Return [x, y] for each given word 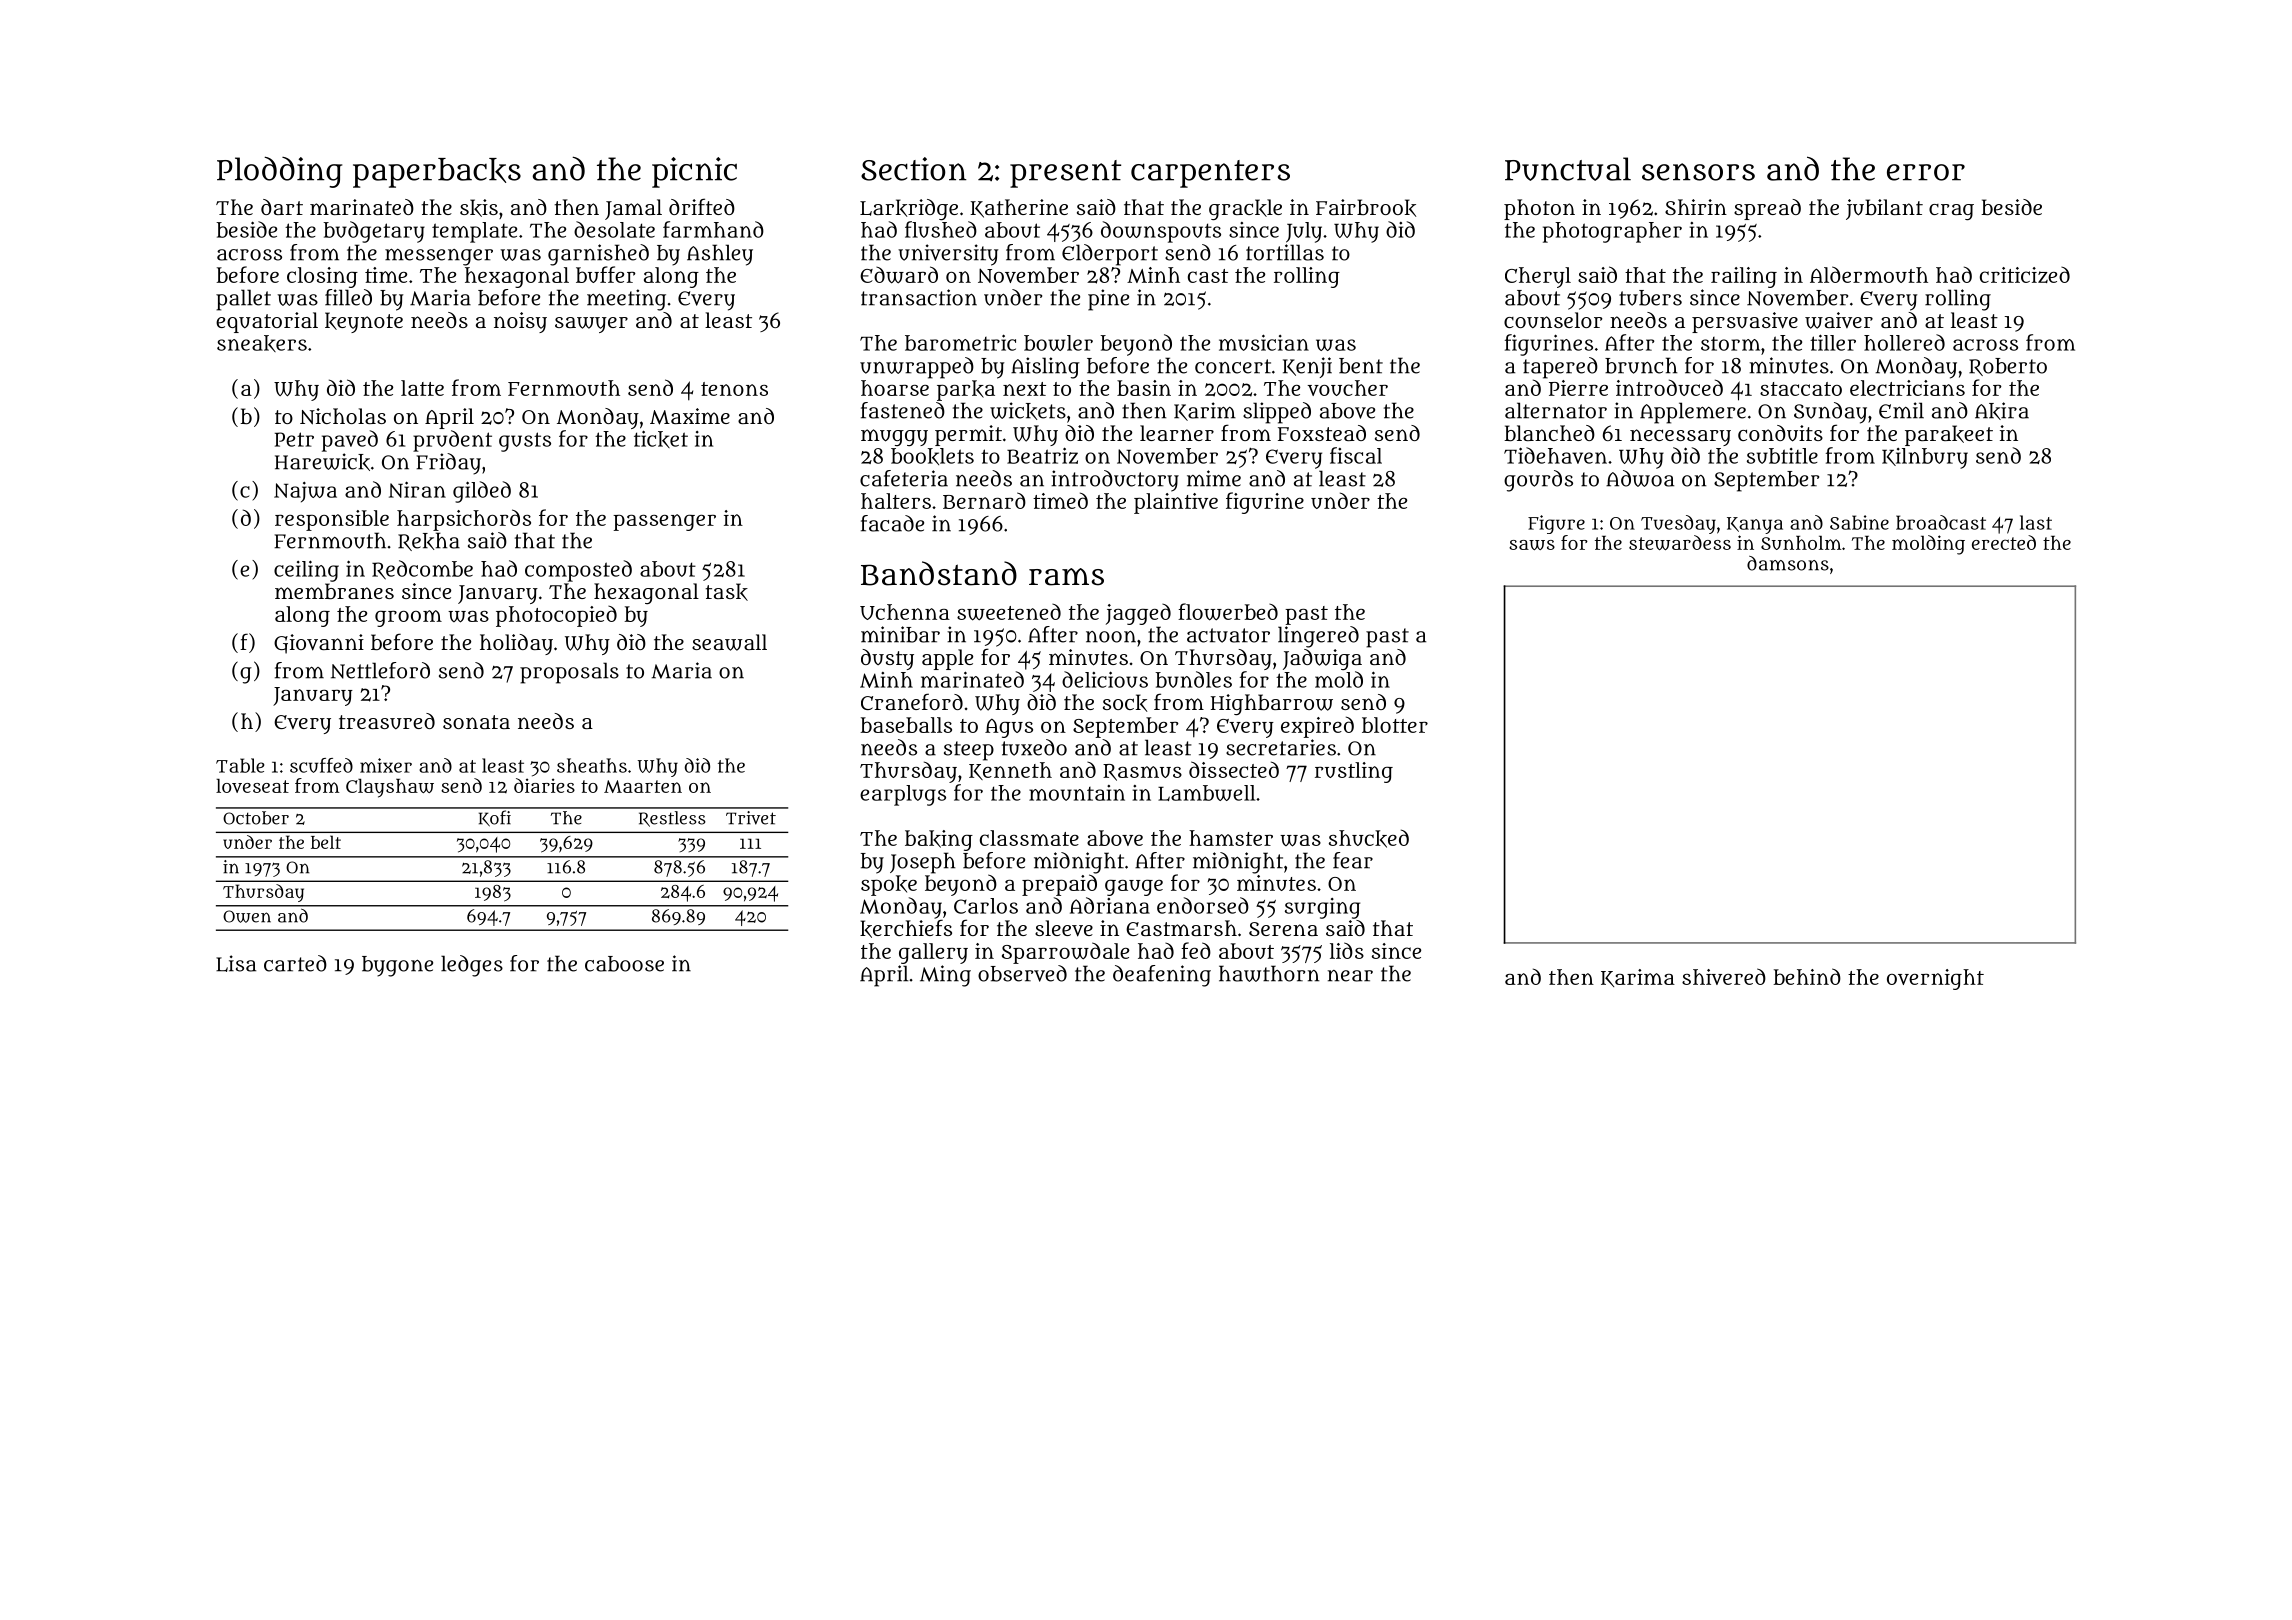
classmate [1029, 838]
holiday [516, 644]
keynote [364, 322]
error [1926, 172]
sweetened [1009, 612]
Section [914, 169]
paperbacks [437, 173]
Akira [2002, 411]
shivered [1724, 976]
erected [2004, 542]
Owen [247, 916]
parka [966, 390]
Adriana [1110, 905]
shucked [1369, 838]
